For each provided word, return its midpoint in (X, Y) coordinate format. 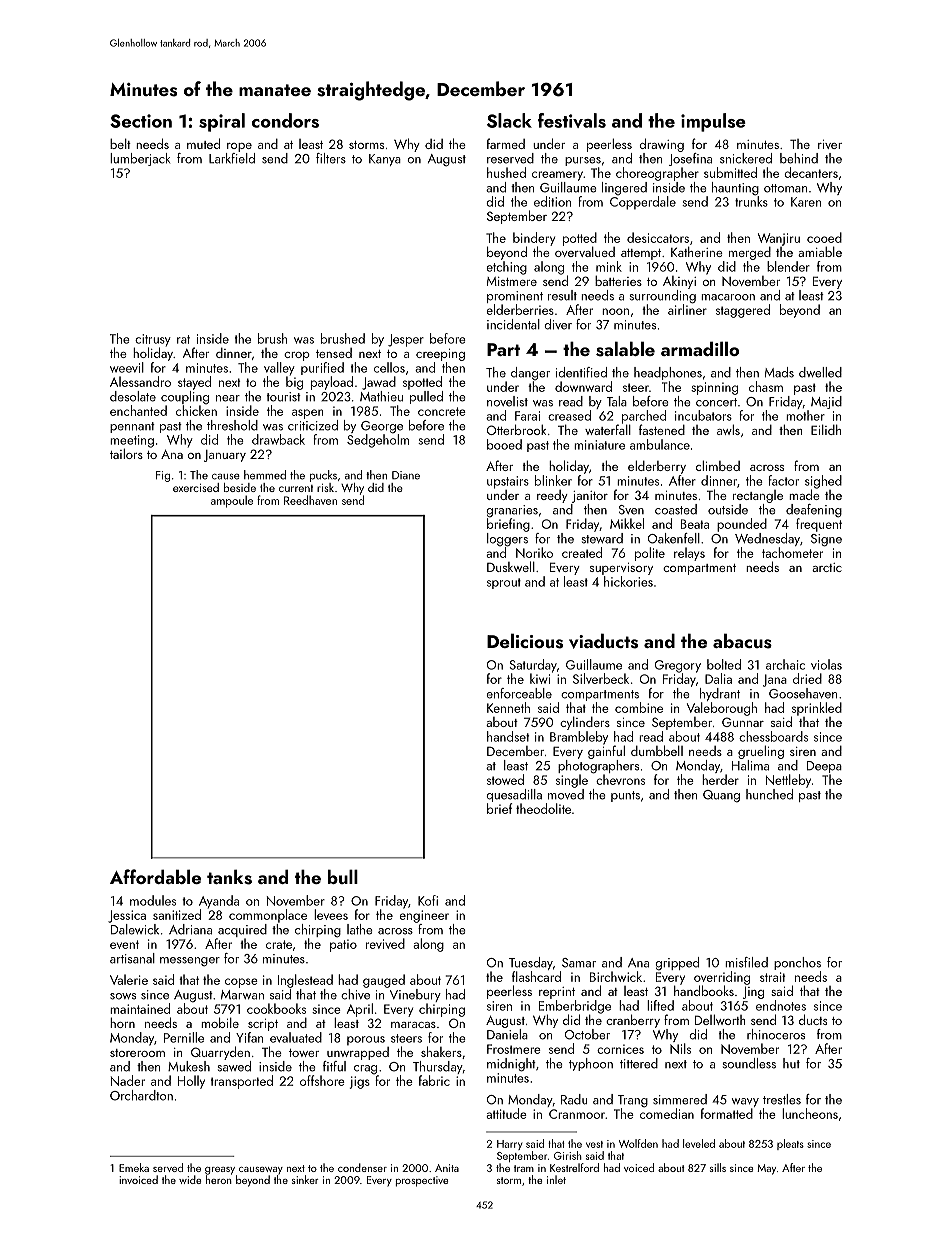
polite (650, 554)
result (562, 295)
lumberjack (140, 159)
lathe (360, 929)
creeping (440, 355)
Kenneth (508, 707)
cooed (824, 237)
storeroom (137, 1053)
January (225, 456)
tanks (229, 877)
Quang (721, 796)
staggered (743, 311)
